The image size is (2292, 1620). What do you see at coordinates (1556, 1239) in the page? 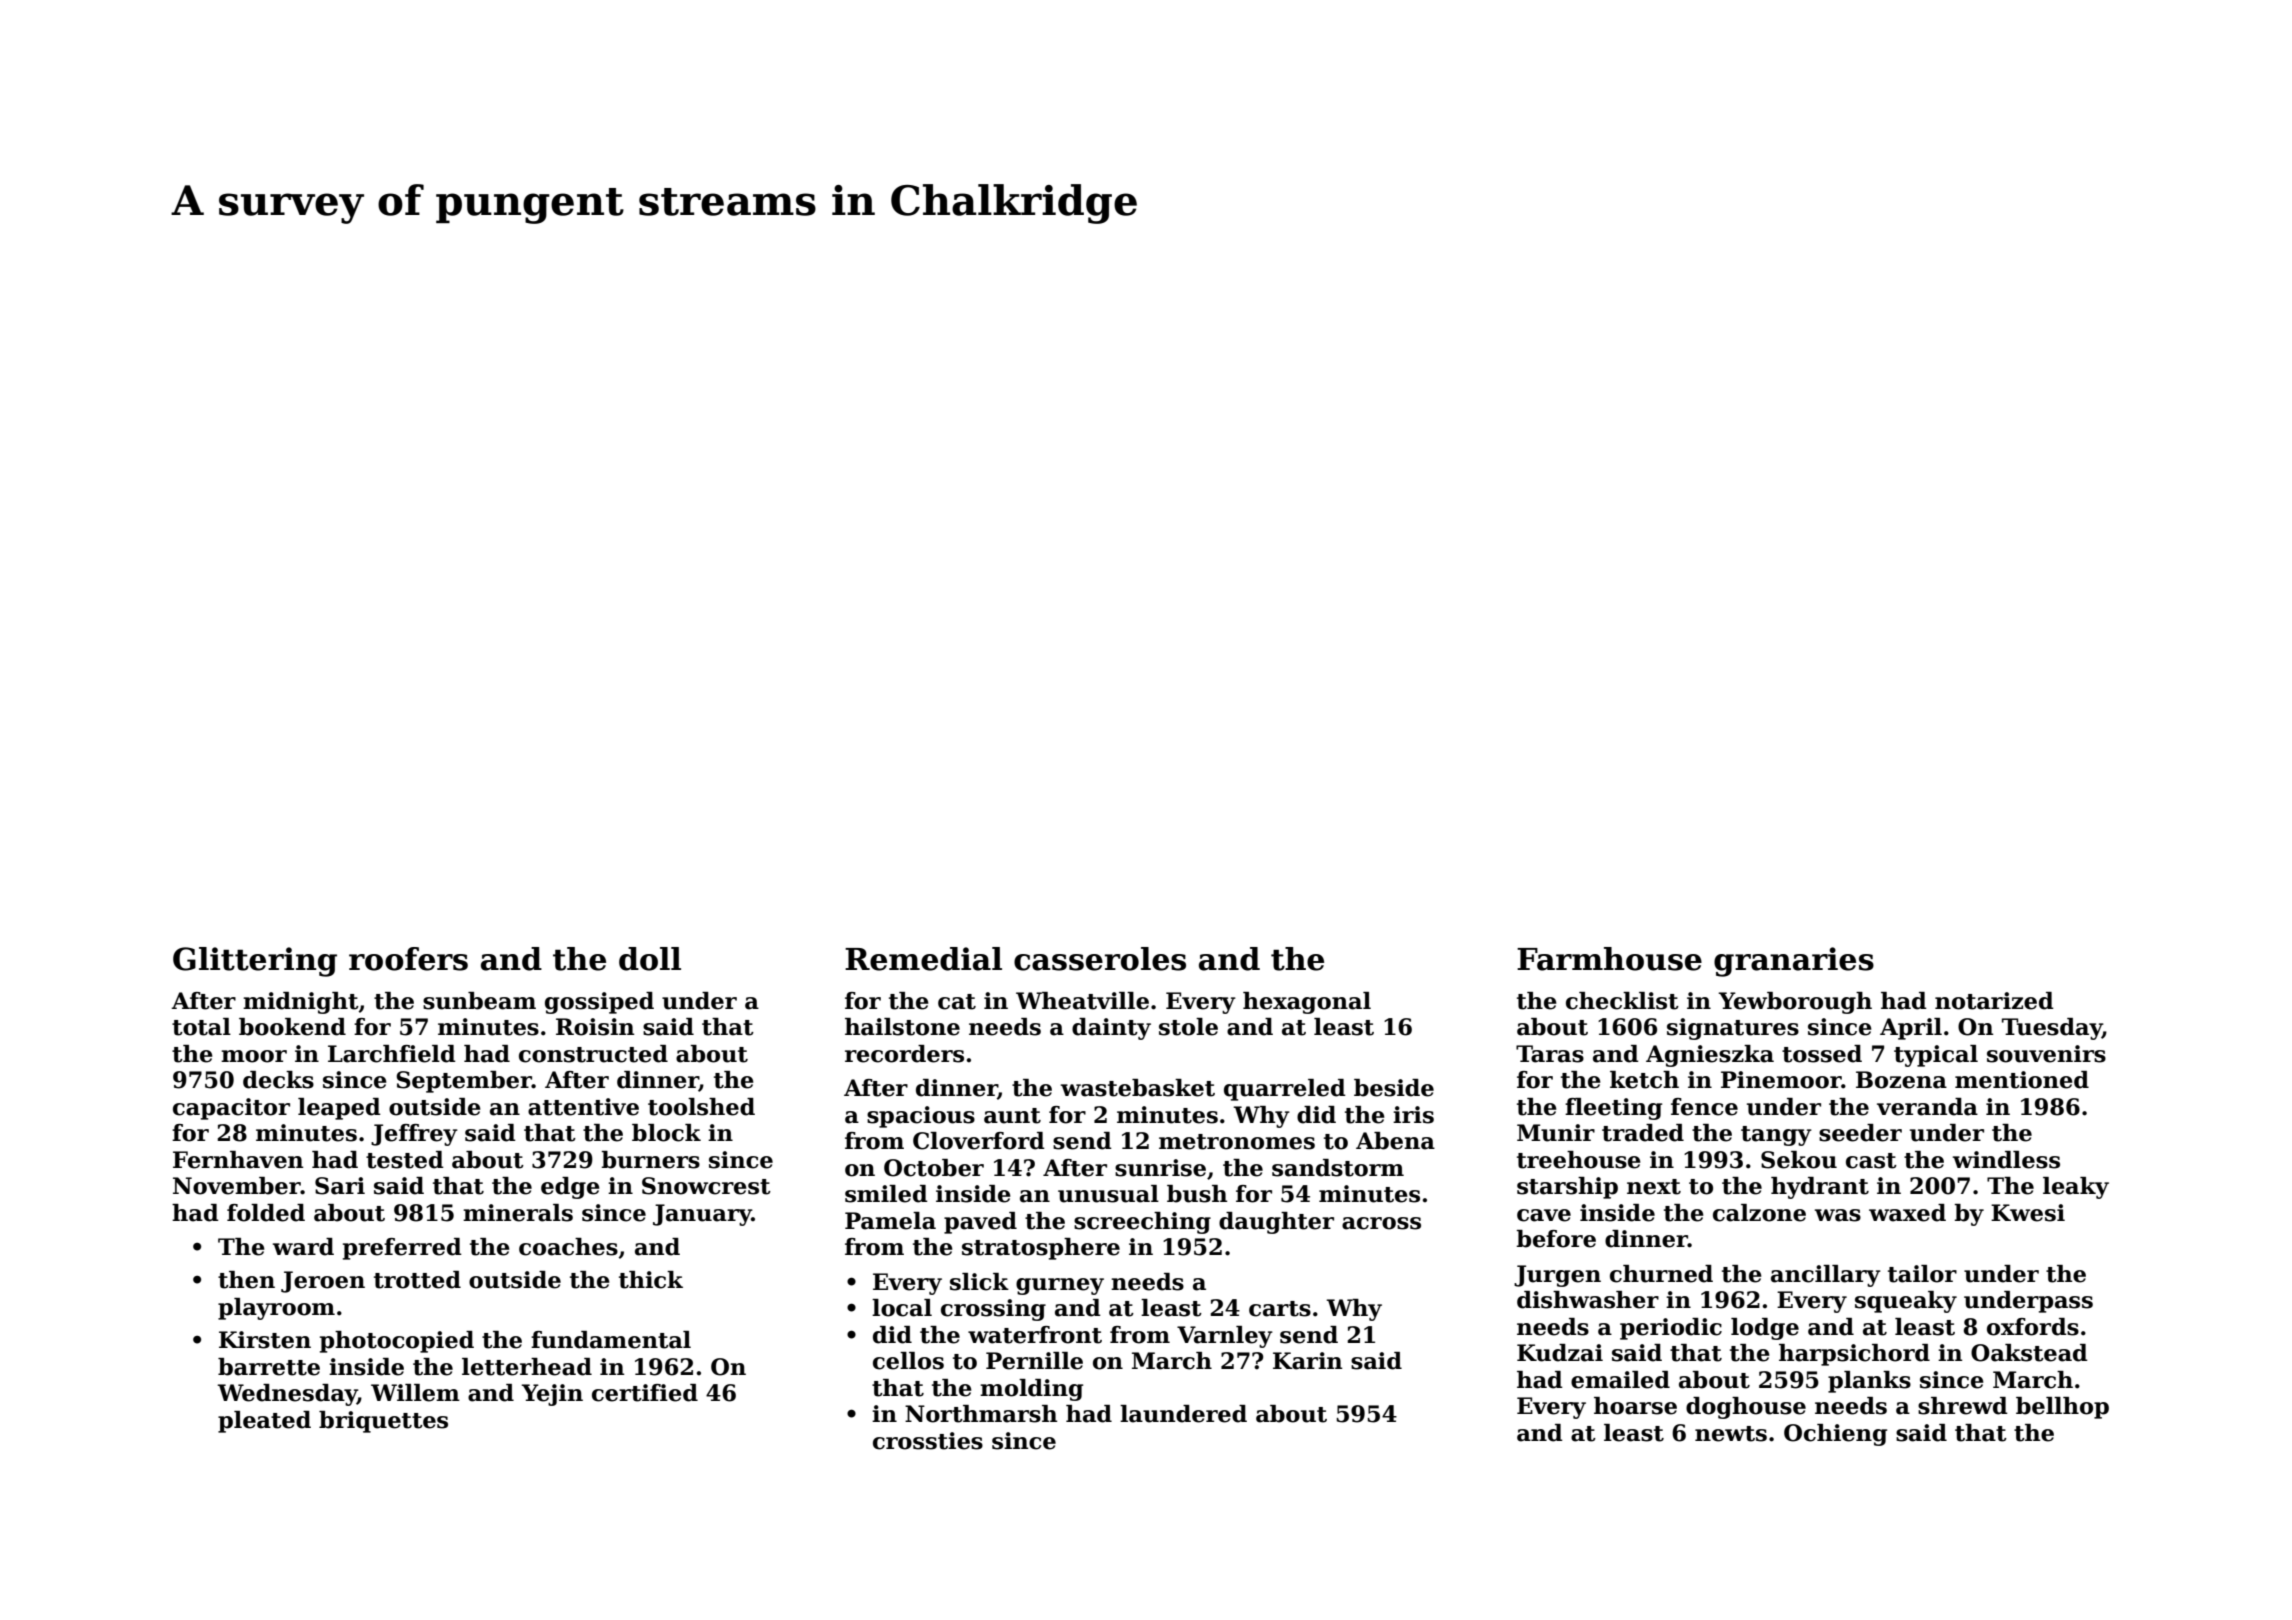
I see `before` at bounding box center [1556, 1239].
